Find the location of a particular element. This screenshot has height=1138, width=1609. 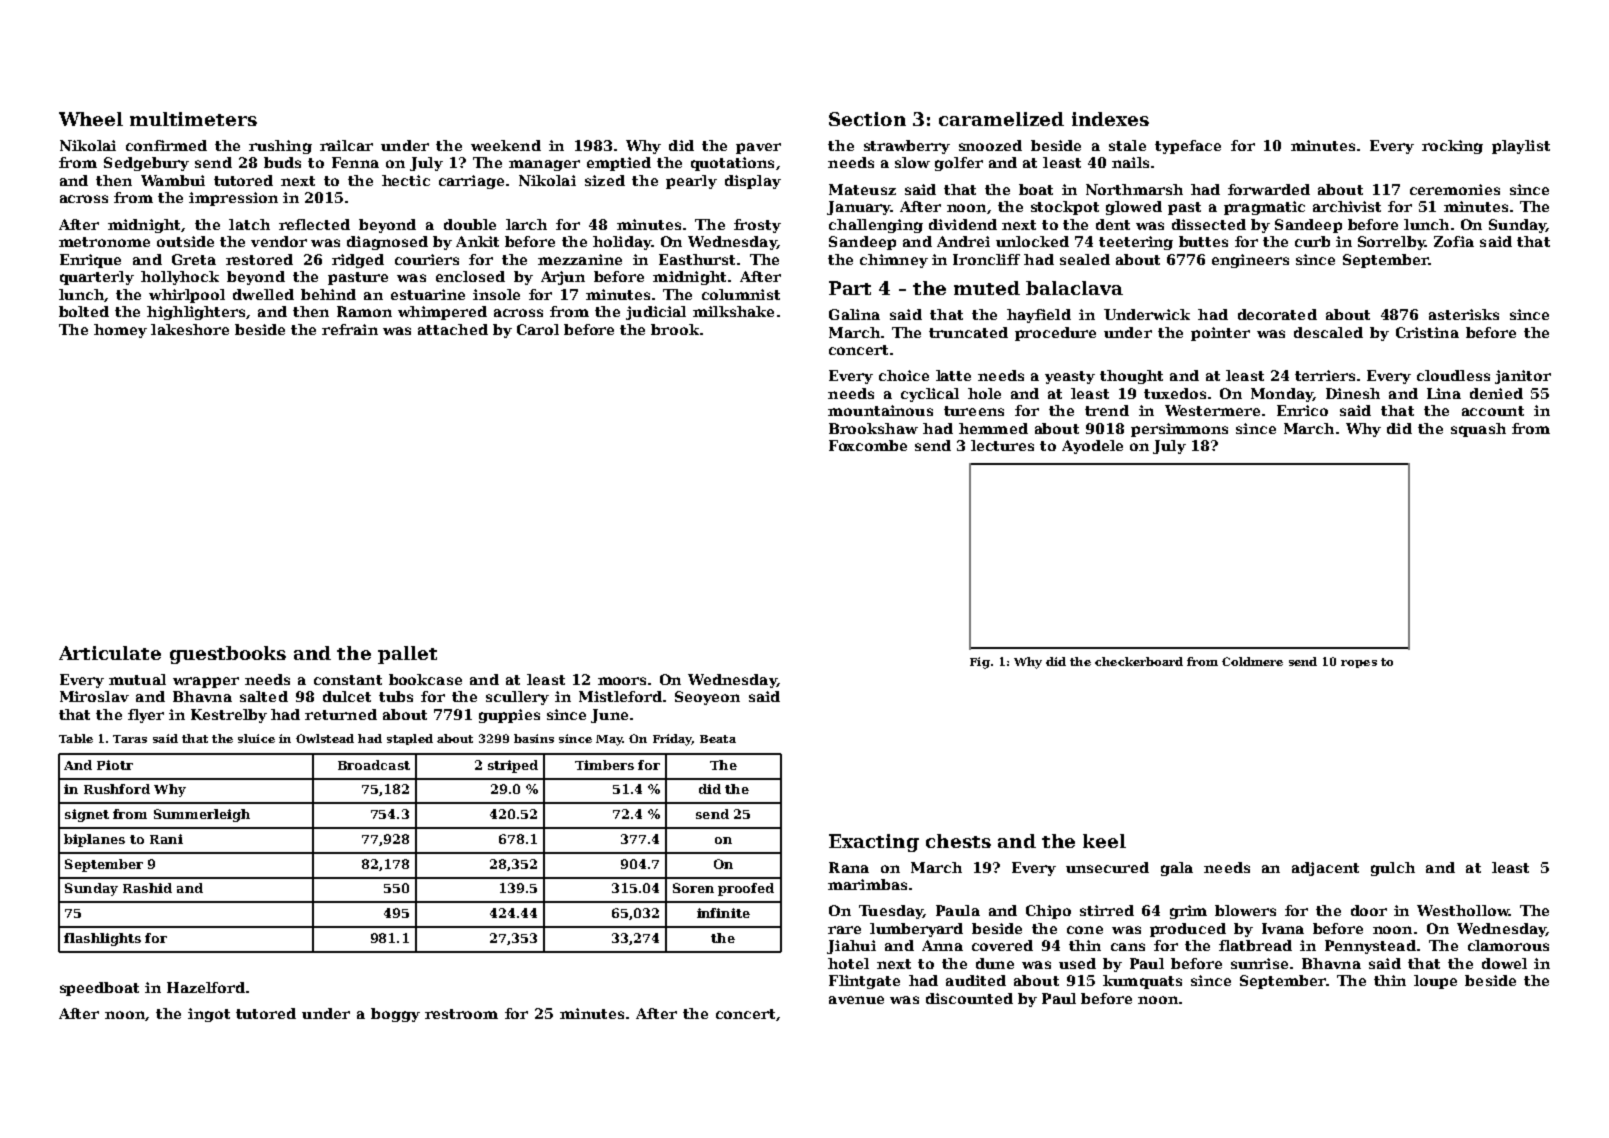

indexes is located at coordinates (1110, 119).
